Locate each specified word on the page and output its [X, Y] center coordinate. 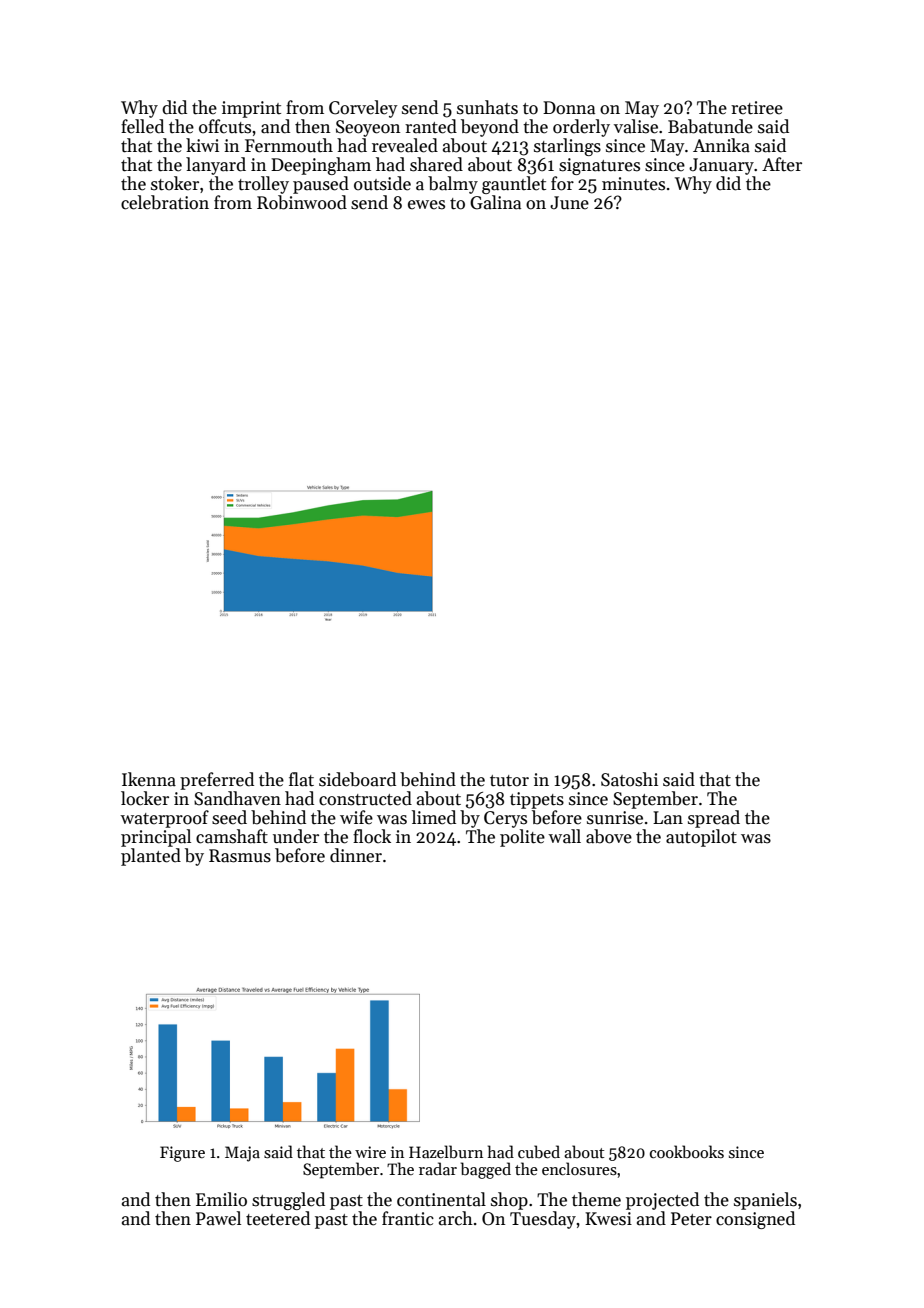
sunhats [487, 107]
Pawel [218, 1218]
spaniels [765, 1201]
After [782, 164]
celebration [165, 202]
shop [509, 1201]
